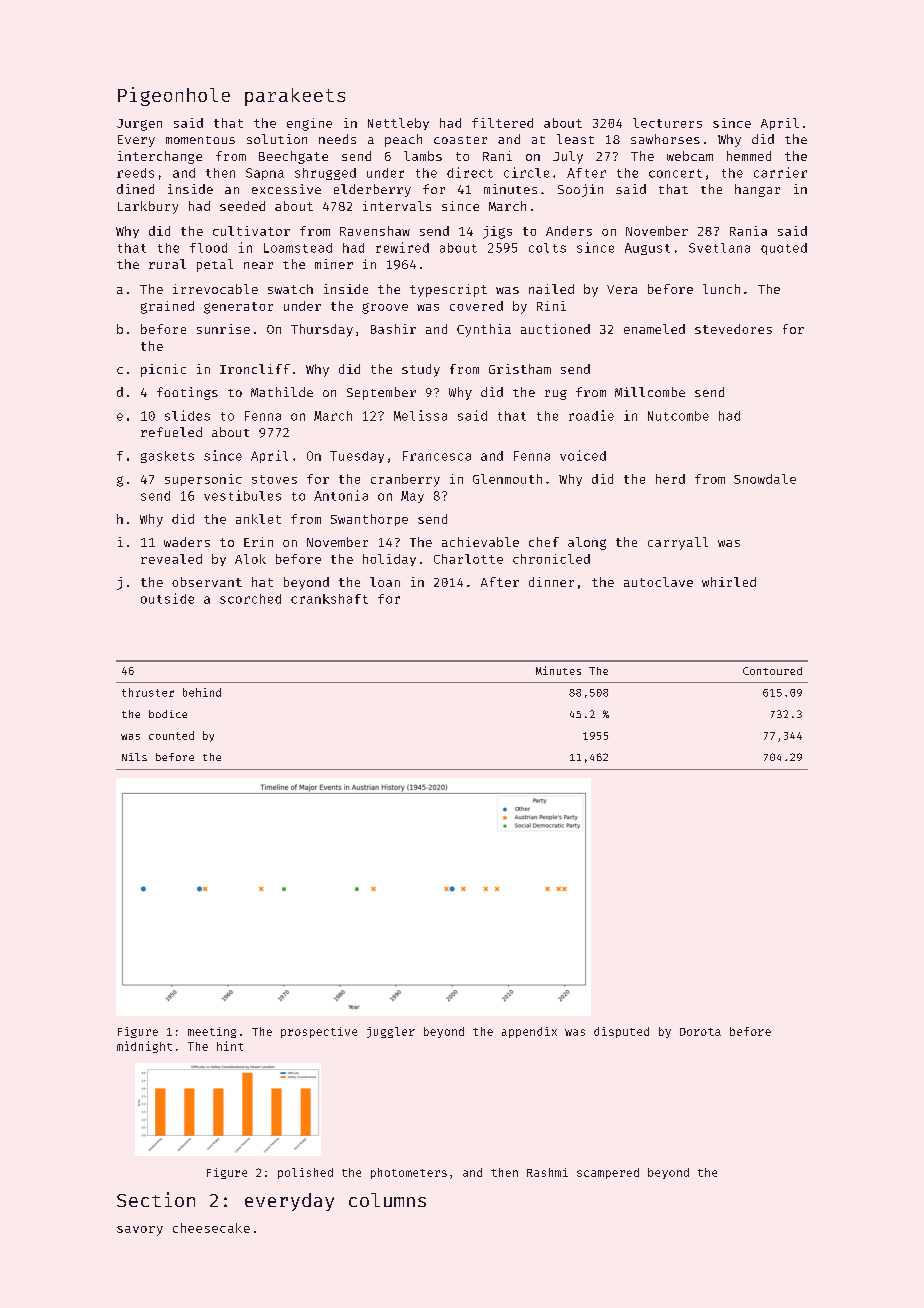 This document has height=1308, width=924. I want to click on photometers, so click(409, 1173).
